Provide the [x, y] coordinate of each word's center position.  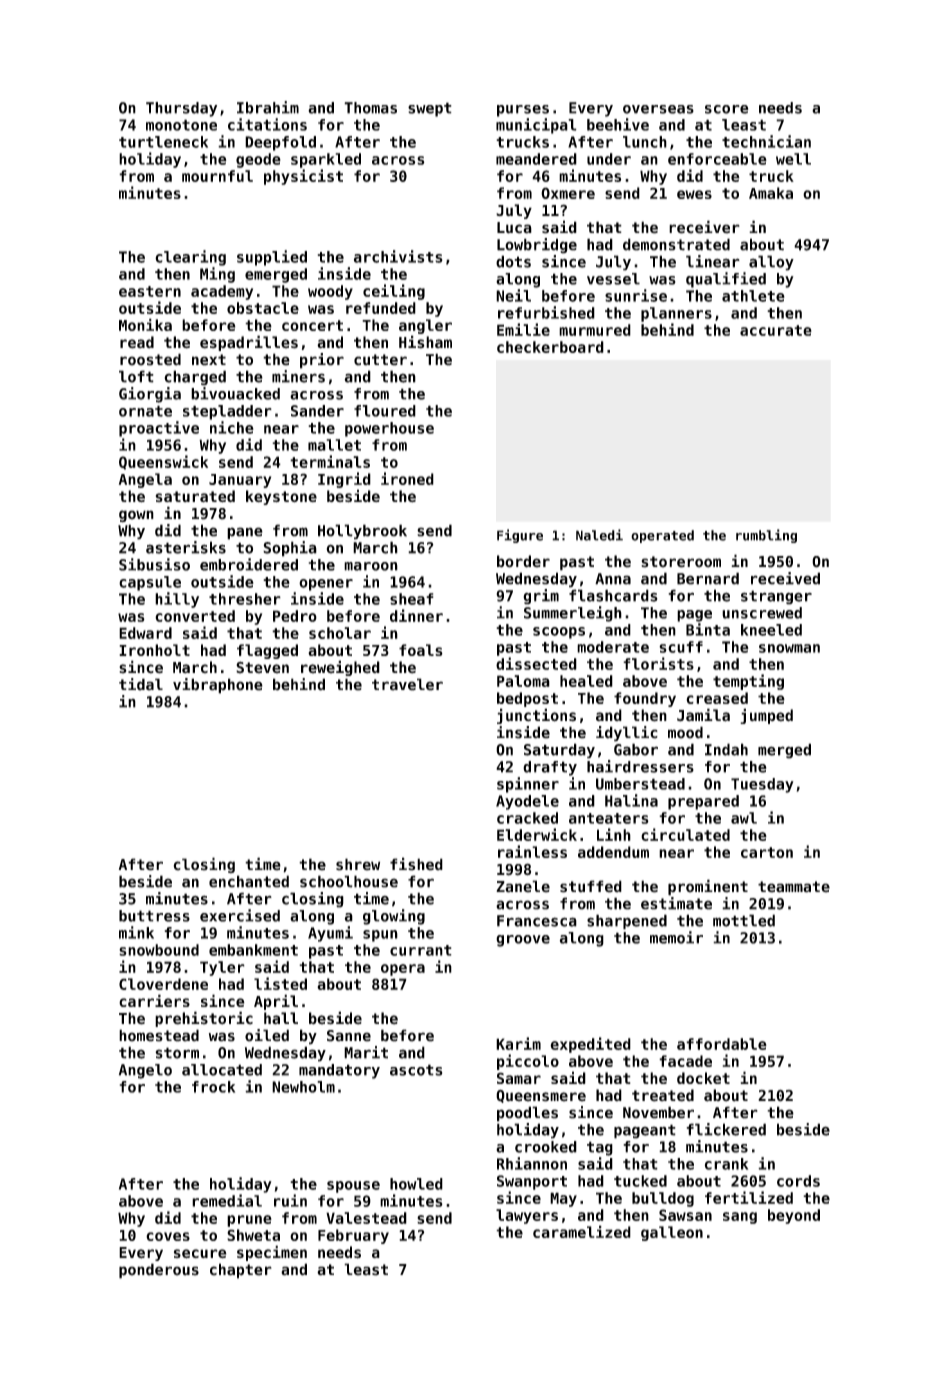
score [726, 109]
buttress [154, 916]
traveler [407, 684]
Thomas [370, 108]
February [353, 1236]
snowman [789, 648]
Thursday [181, 109]
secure [200, 1254]
